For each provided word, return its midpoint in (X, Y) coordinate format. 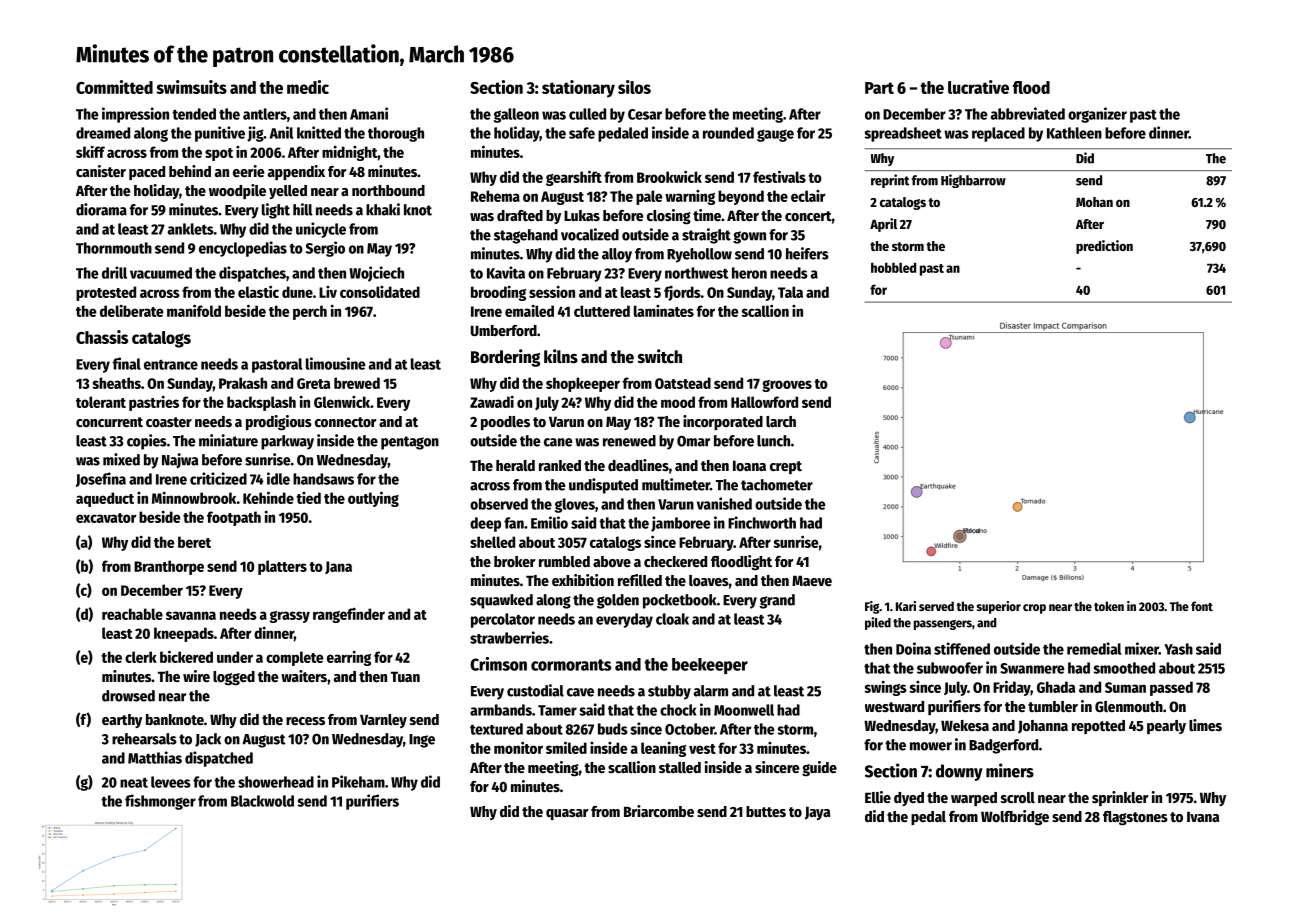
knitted (319, 132)
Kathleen (1074, 133)
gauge (775, 135)
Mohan (1094, 202)
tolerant (101, 402)
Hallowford (764, 402)
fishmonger (160, 802)
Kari (906, 606)
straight (706, 236)
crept (786, 467)
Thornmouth (114, 248)
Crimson (498, 664)
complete (295, 658)
